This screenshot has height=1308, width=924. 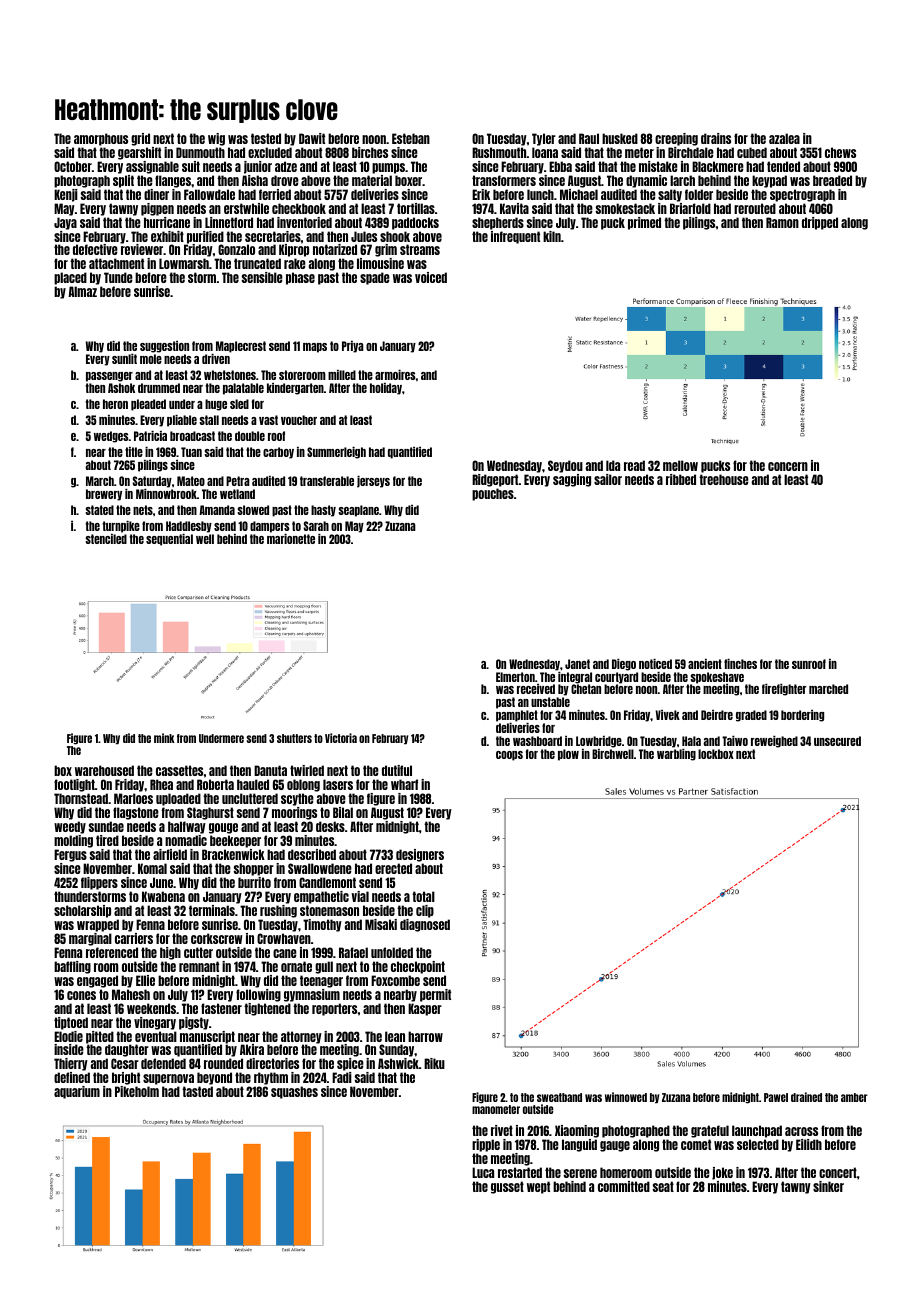 What do you see at coordinates (137, 1091) in the screenshot?
I see `Pikeholm` at bounding box center [137, 1091].
